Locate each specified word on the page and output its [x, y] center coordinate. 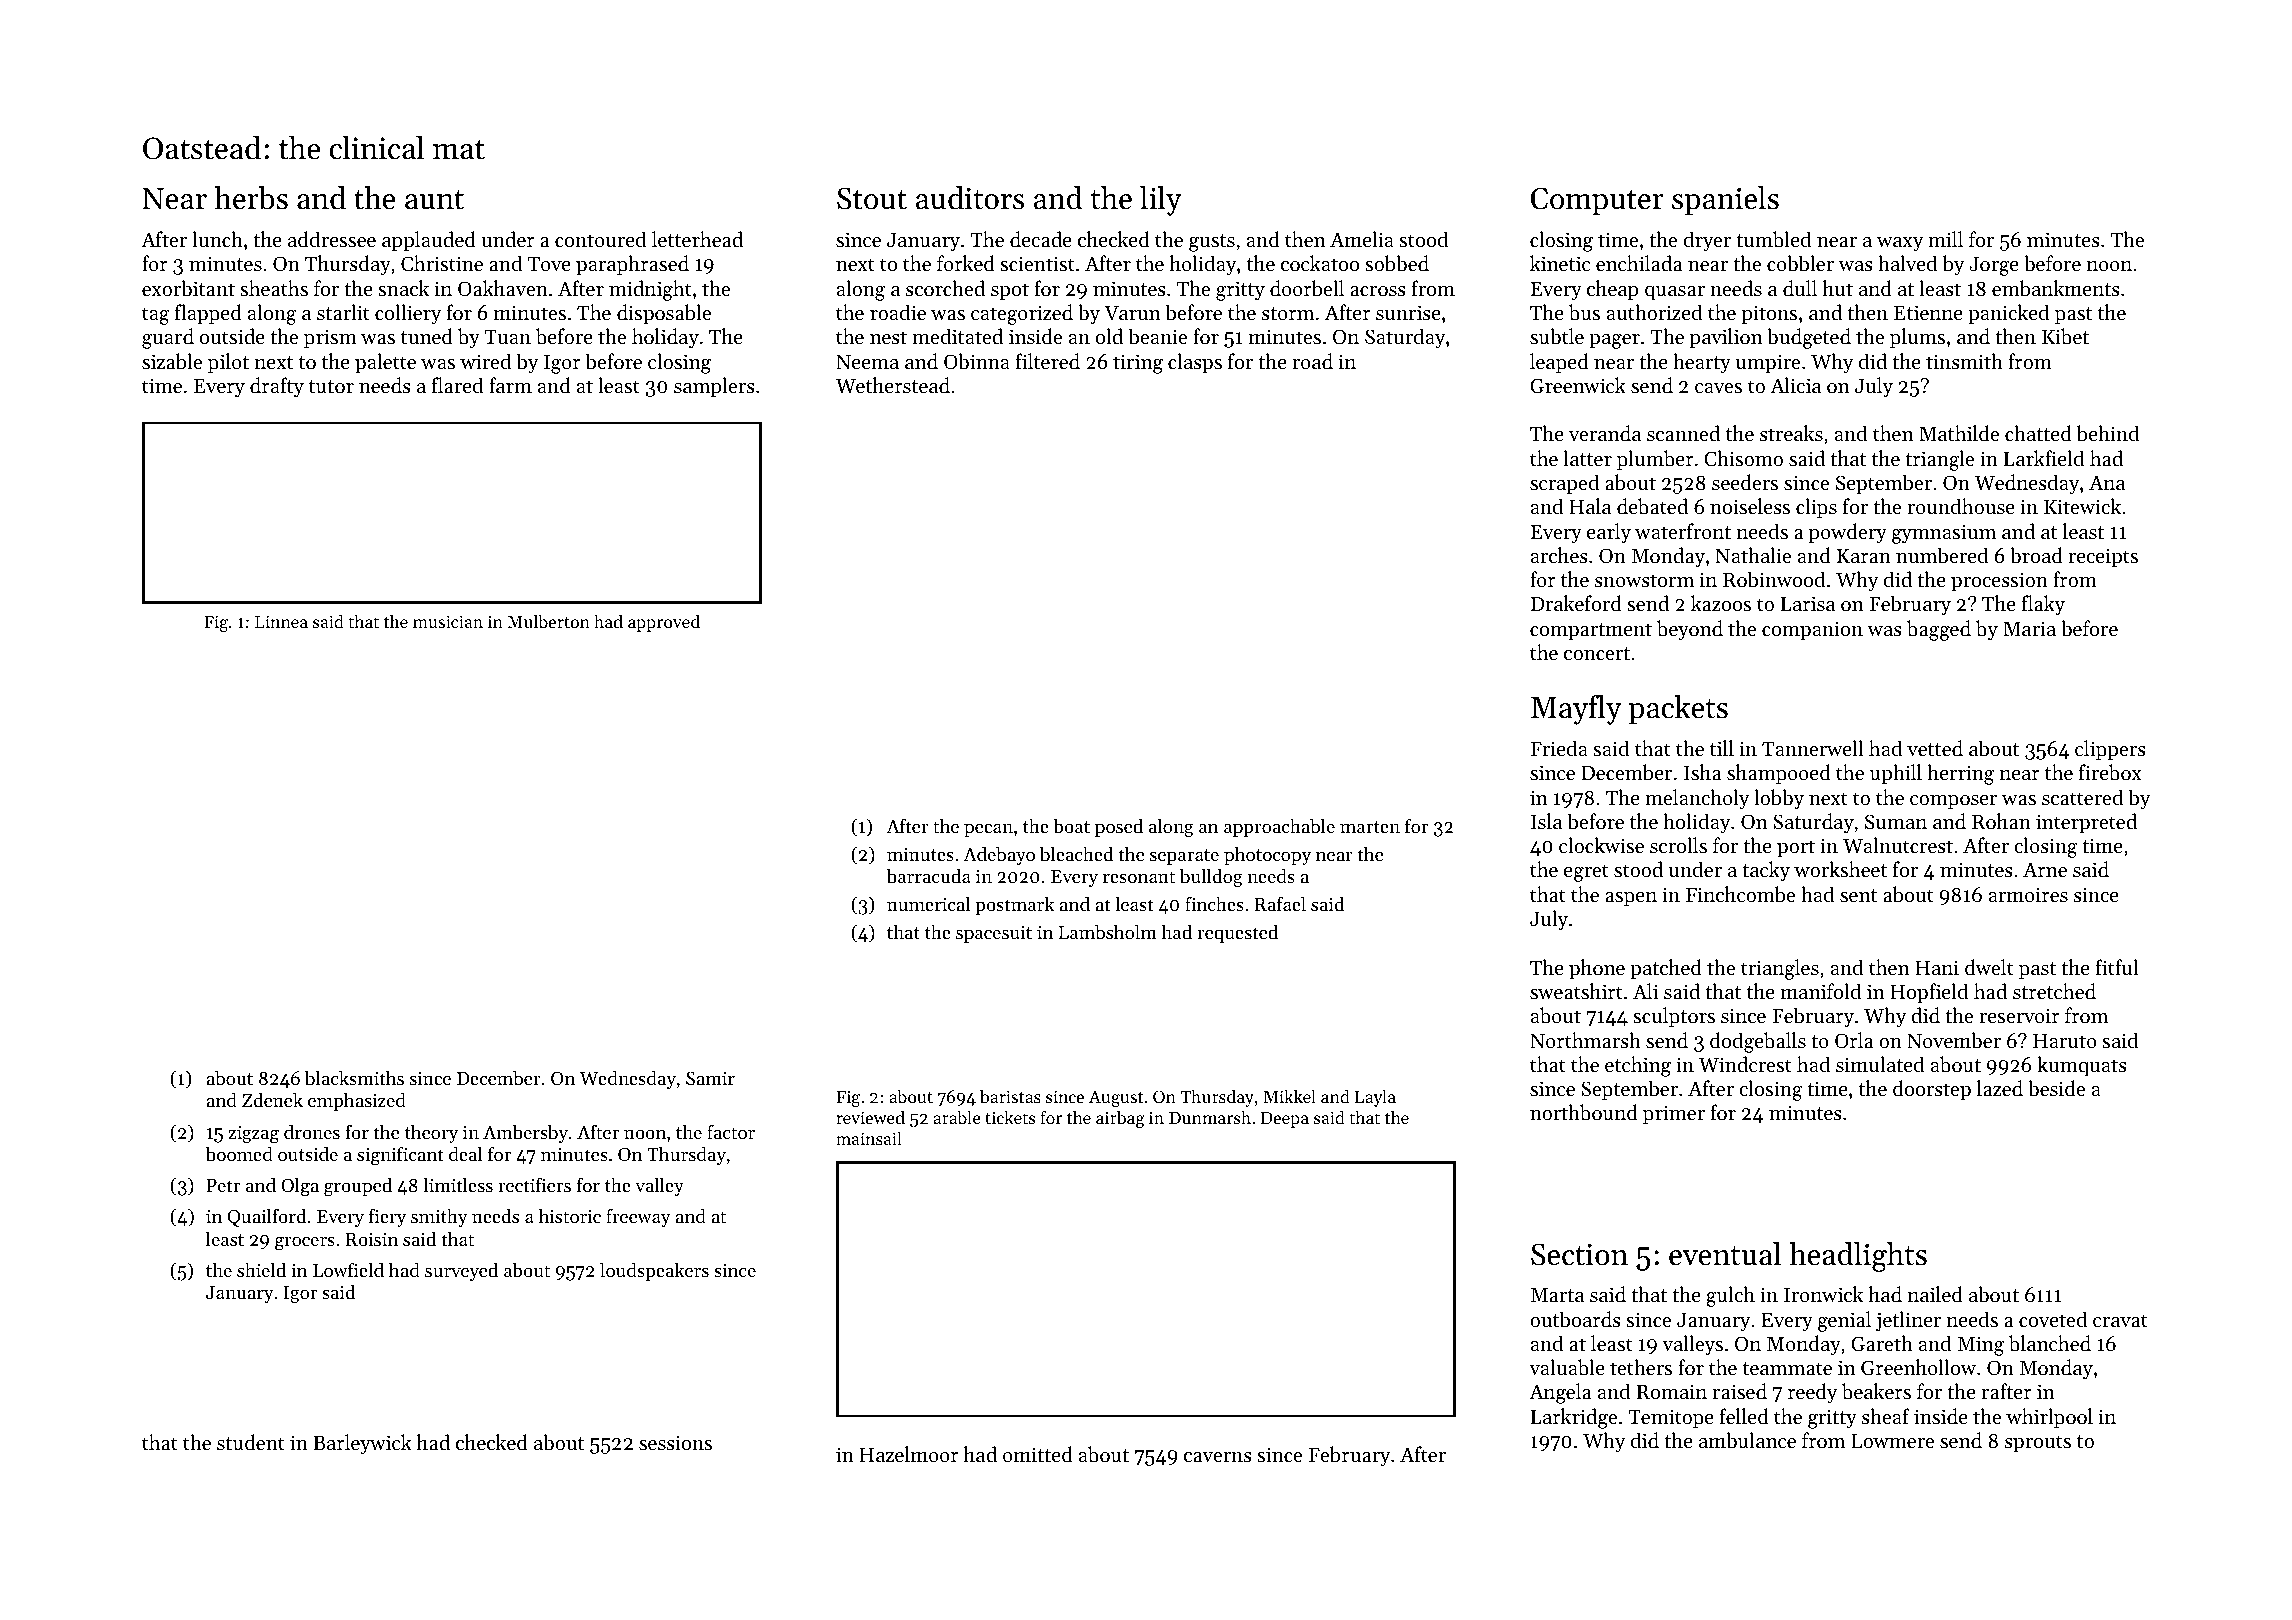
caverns [1218, 1457]
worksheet [1840, 869]
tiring [1138, 364]
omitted [1038, 1454]
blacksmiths [354, 1078]
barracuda [928, 876]
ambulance [1747, 1440]
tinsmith [1964, 361]
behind [2108, 433]
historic [570, 1216]
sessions [675, 1443]
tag [156, 316]
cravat [2120, 1321]
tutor [331, 387]
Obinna [977, 361]
